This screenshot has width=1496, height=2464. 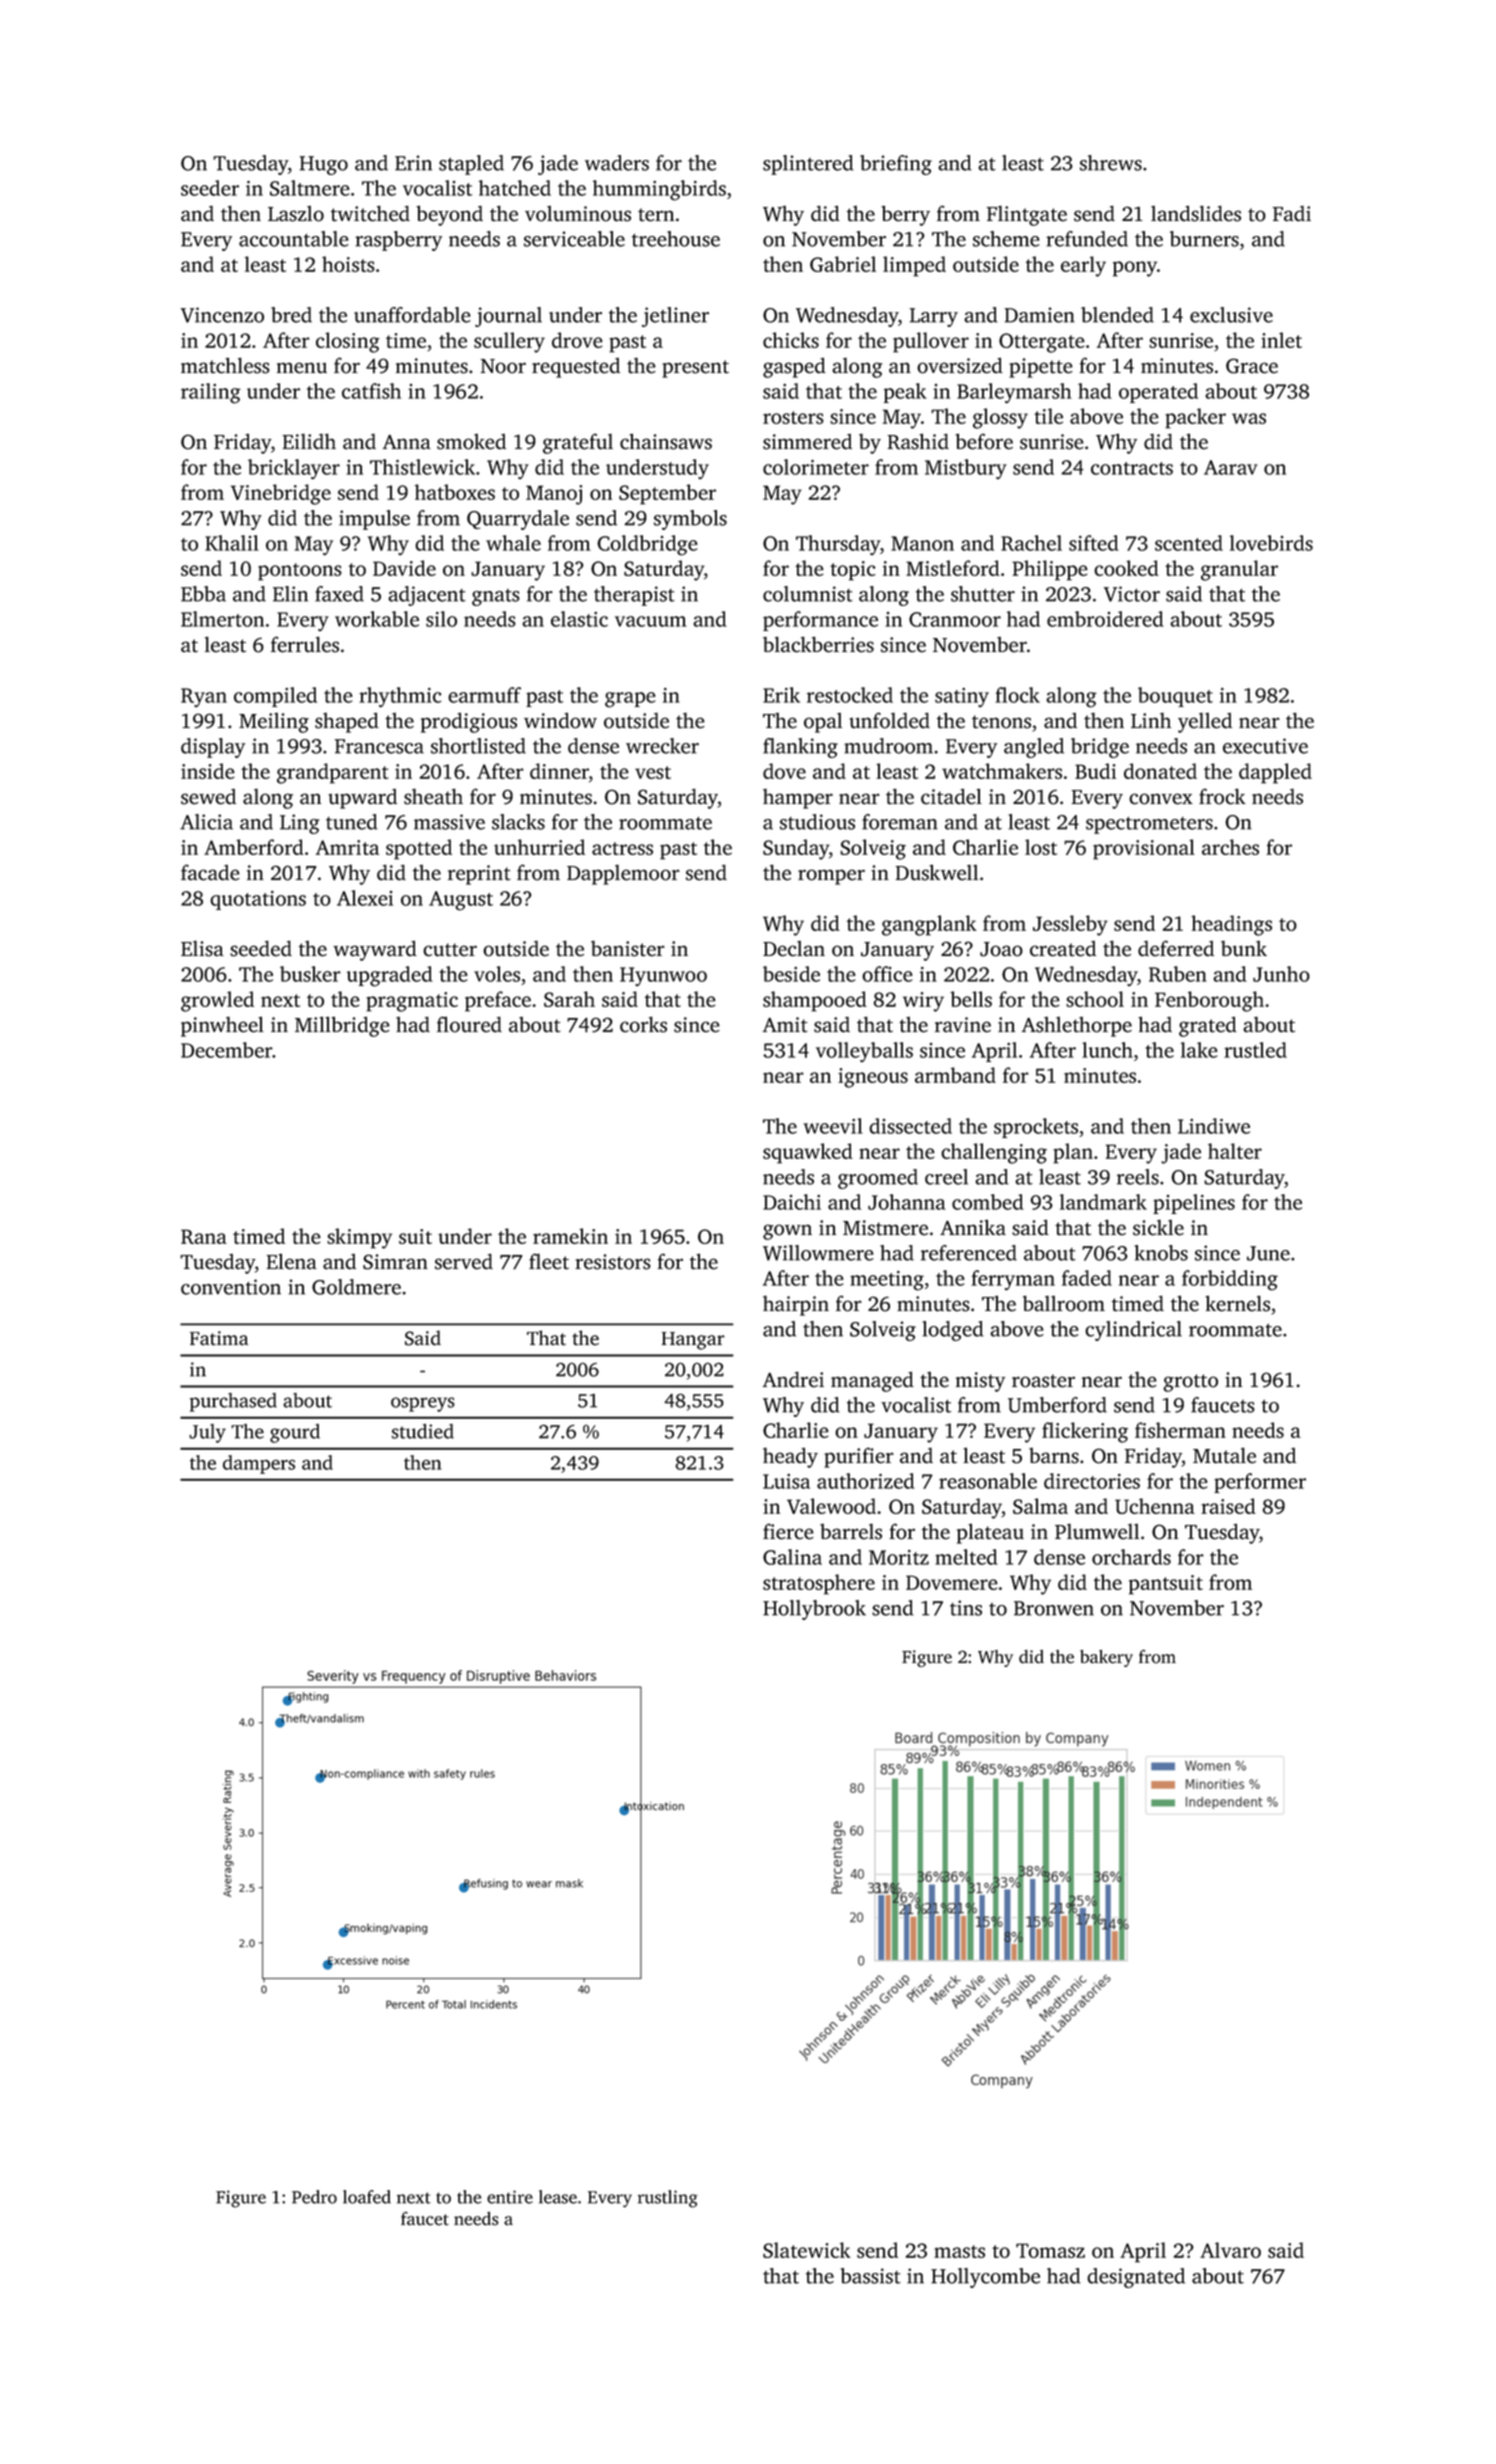 What do you see at coordinates (1260, 1483) in the screenshot?
I see `performer` at bounding box center [1260, 1483].
